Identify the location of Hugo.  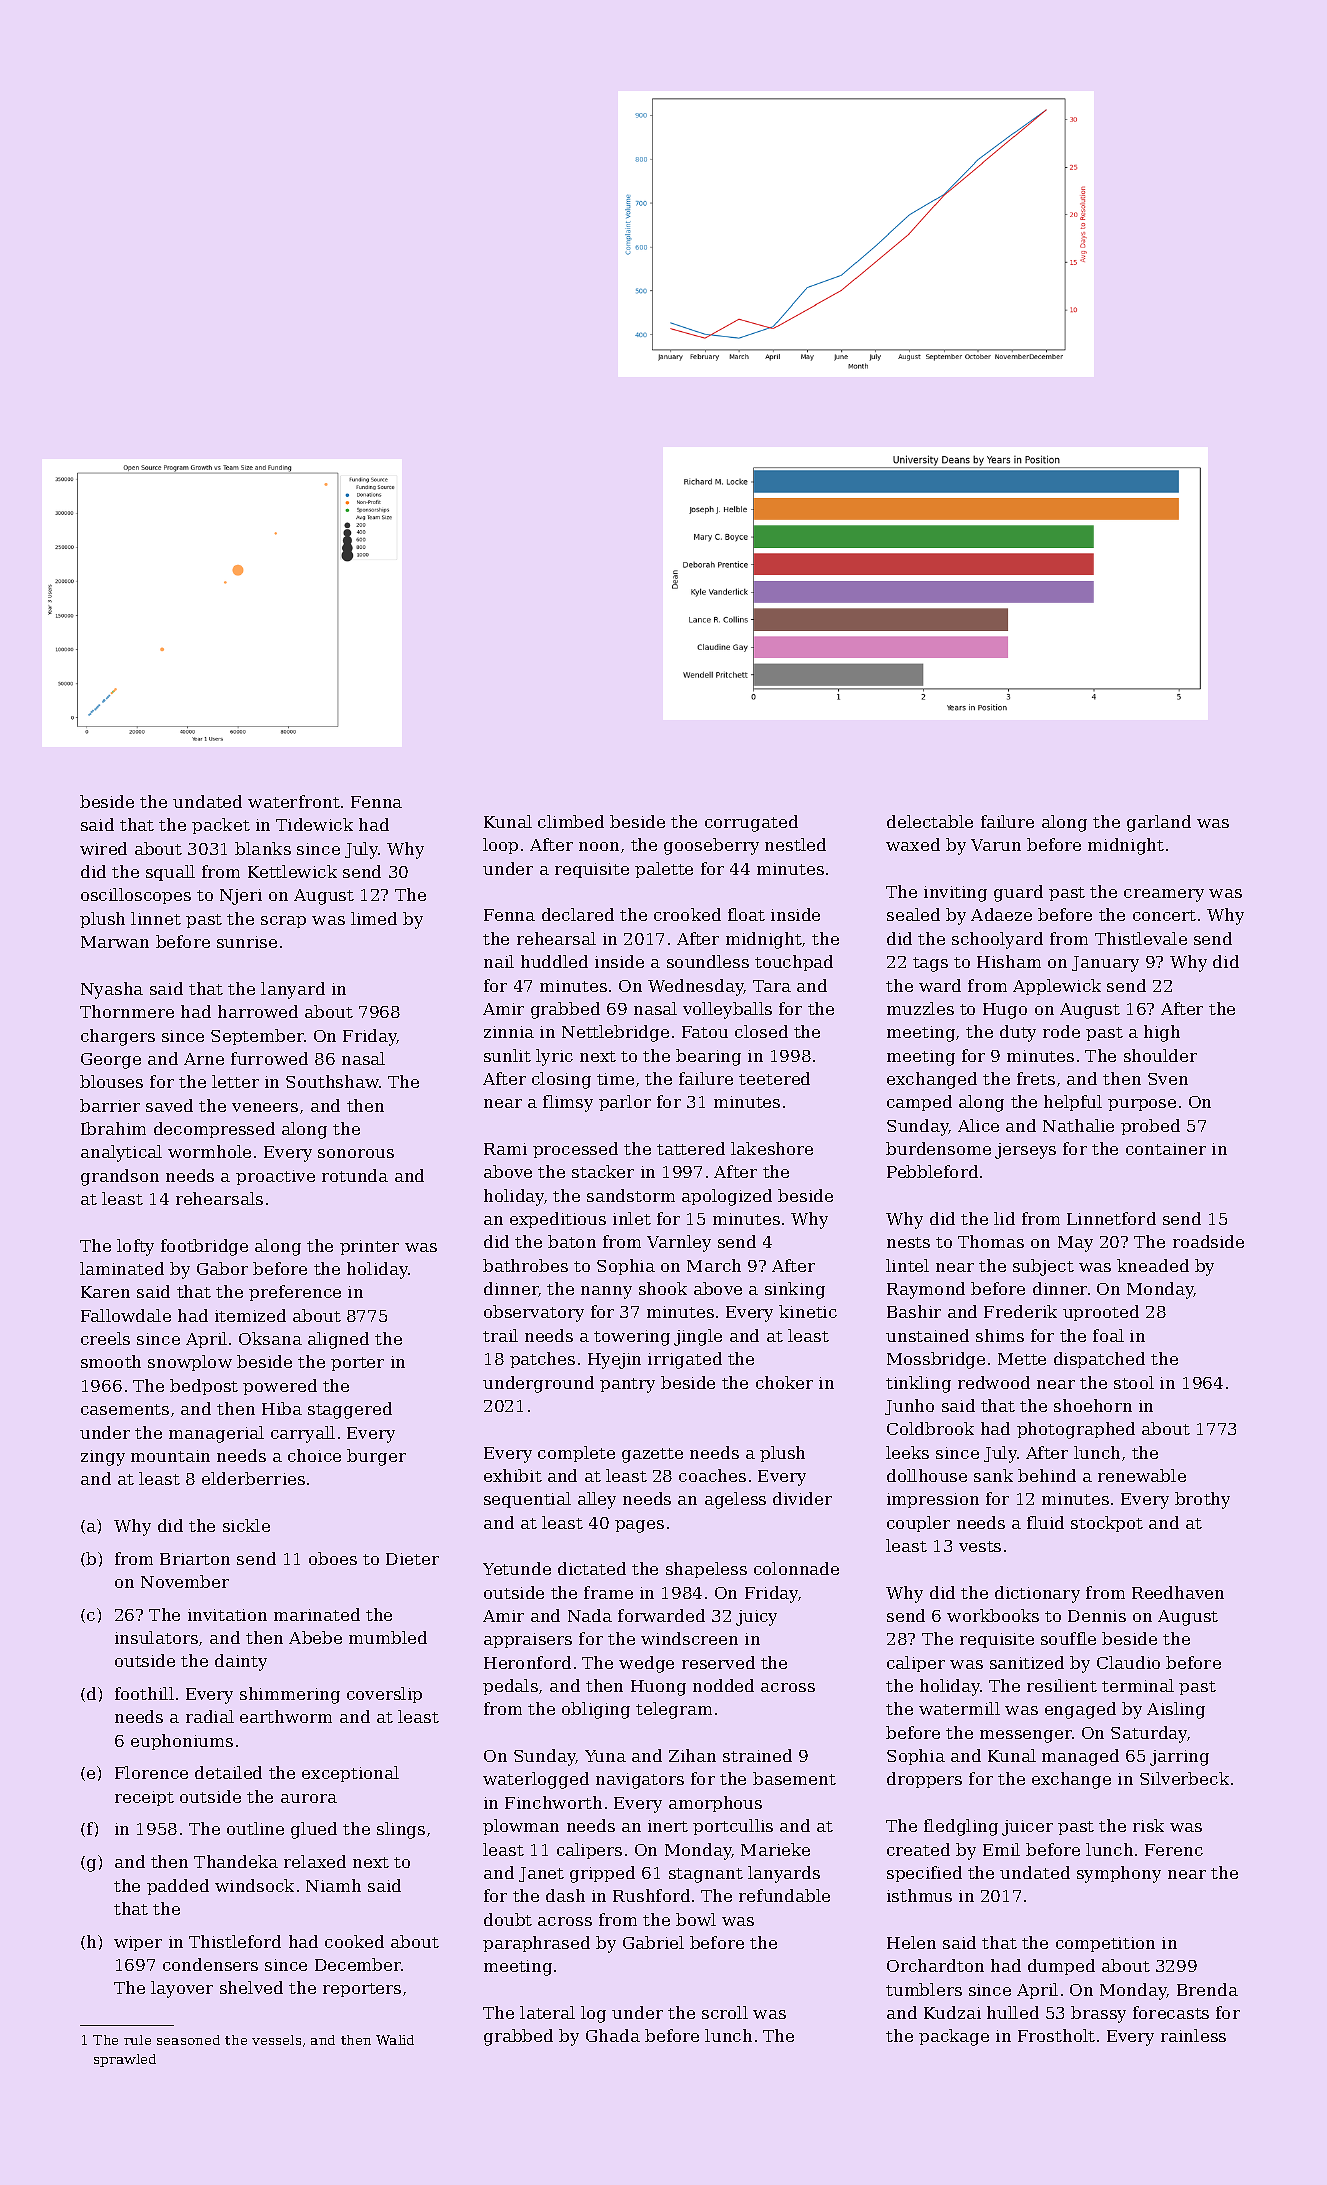
(1005, 1011).
